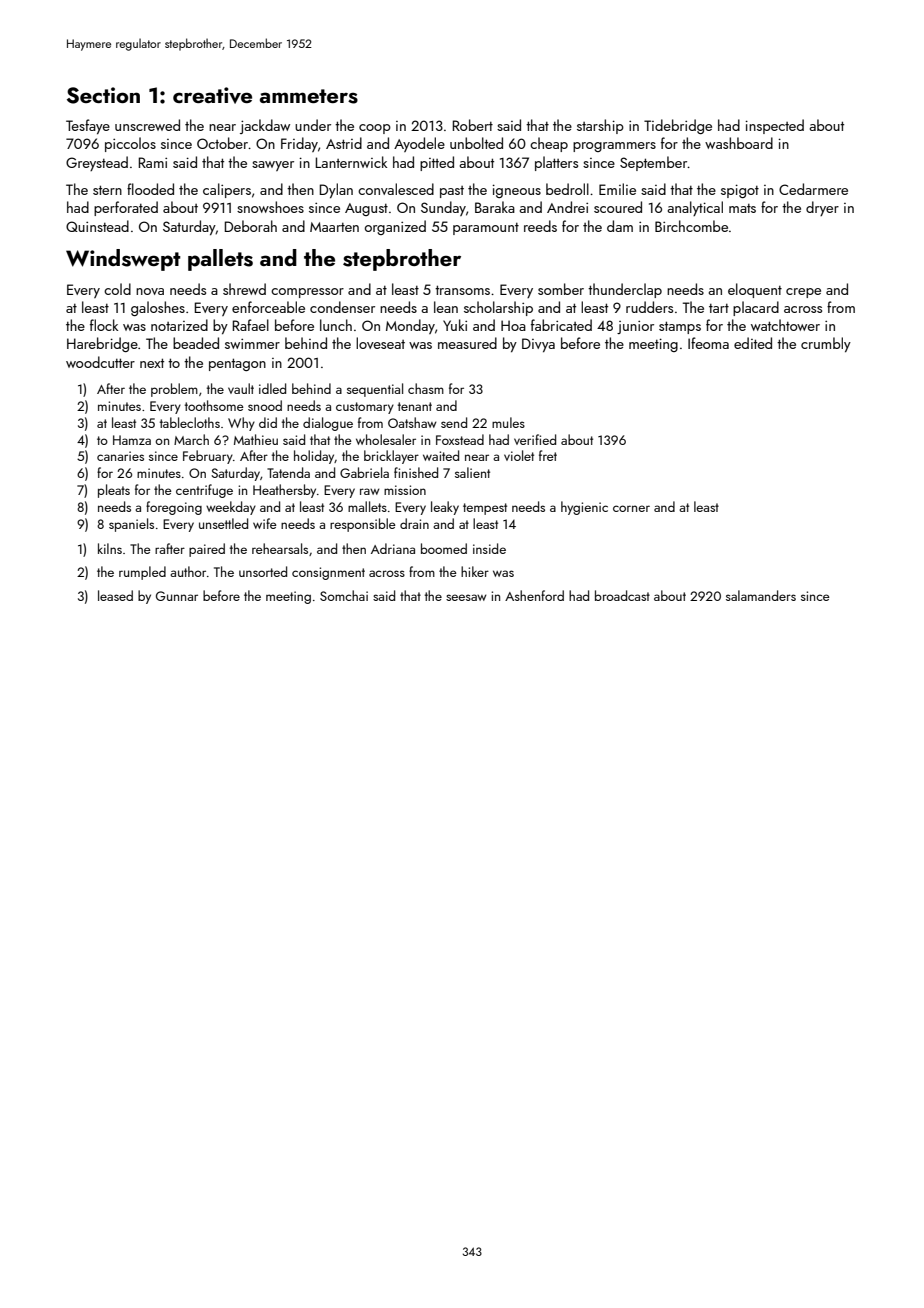 This page has width=924, height=1308. What do you see at coordinates (774, 126) in the page?
I see `inspected` at bounding box center [774, 126].
